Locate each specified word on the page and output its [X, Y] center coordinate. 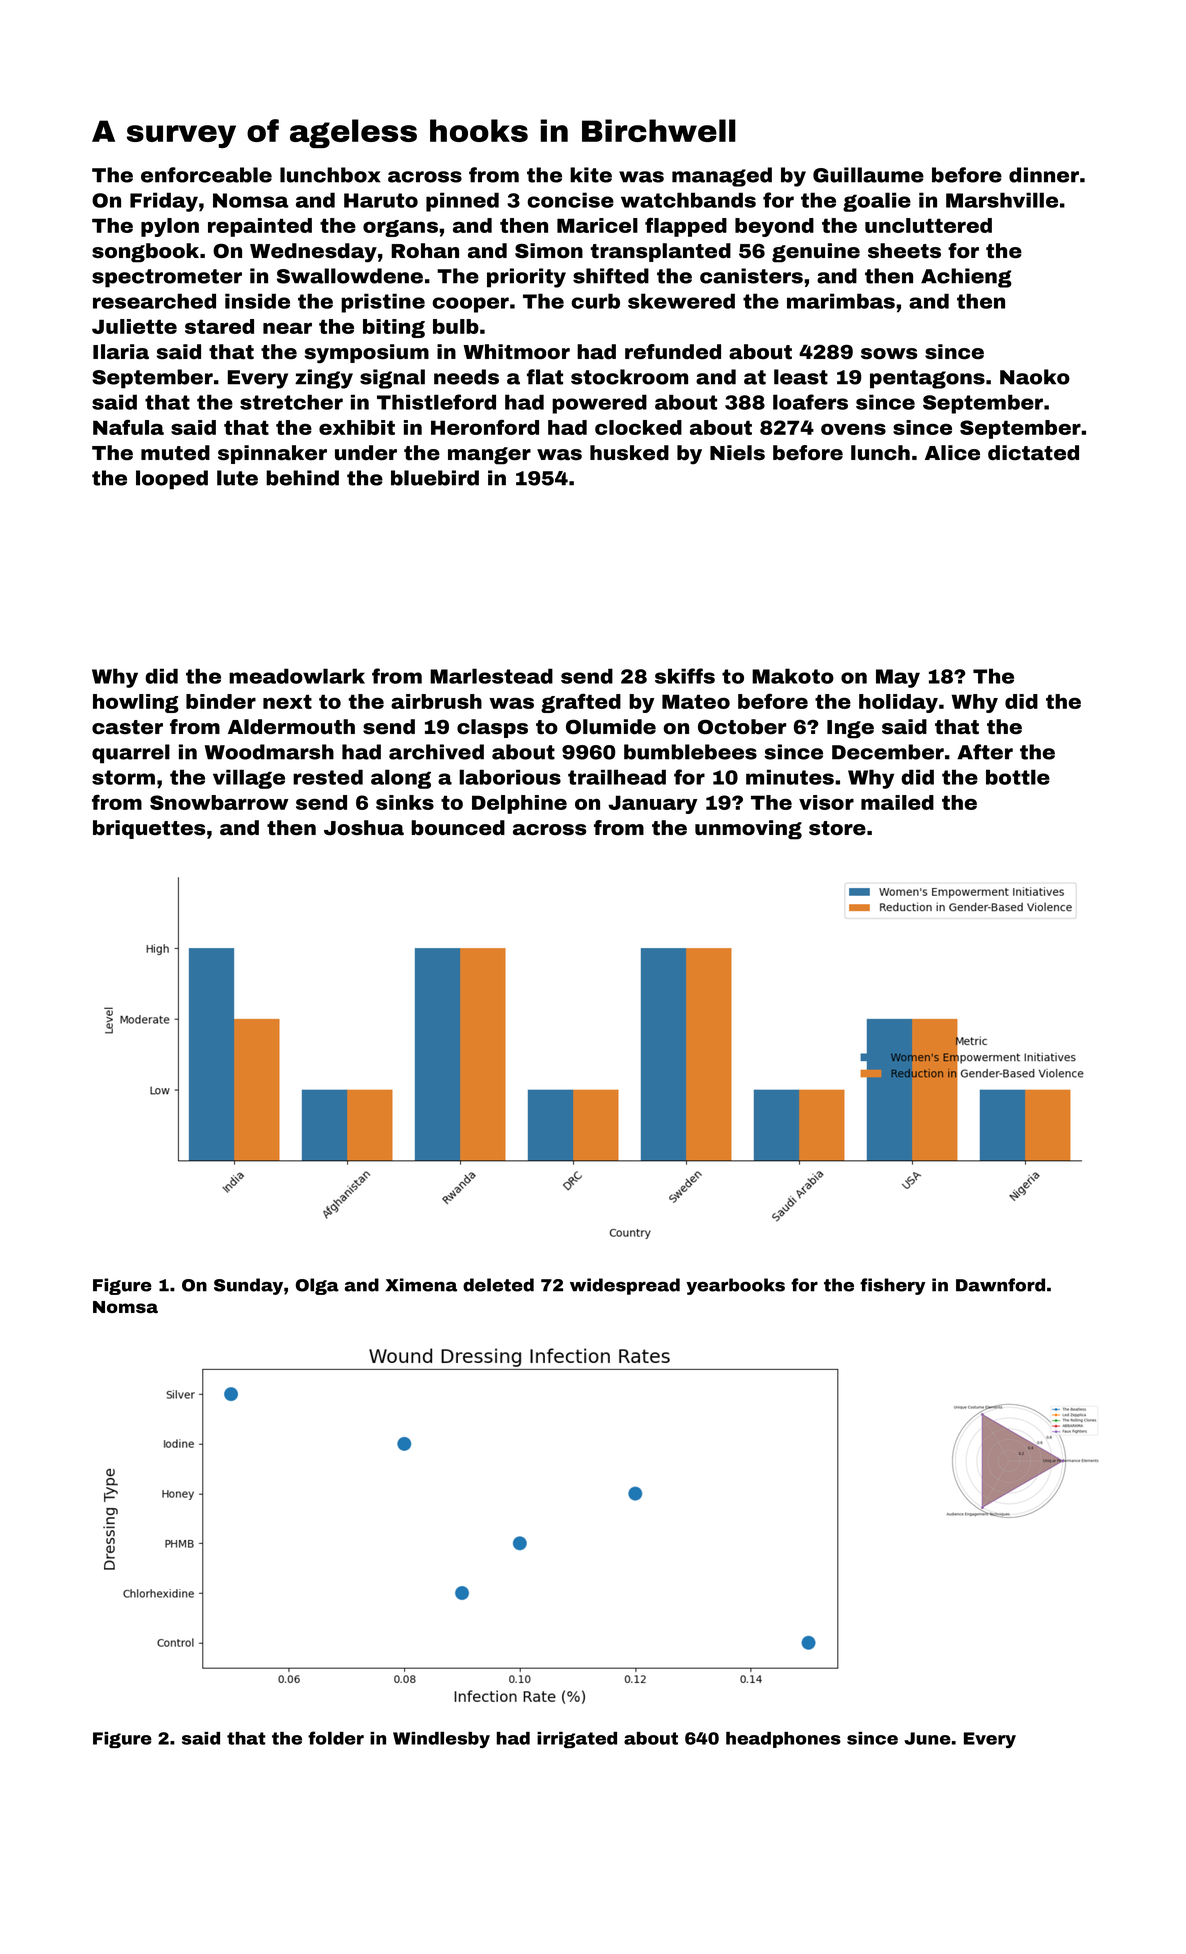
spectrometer [167, 278]
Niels [737, 452]
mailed [897, 802]
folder [336, 1738]
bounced [458, 828]
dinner [1044, 175]
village [249, 779]
